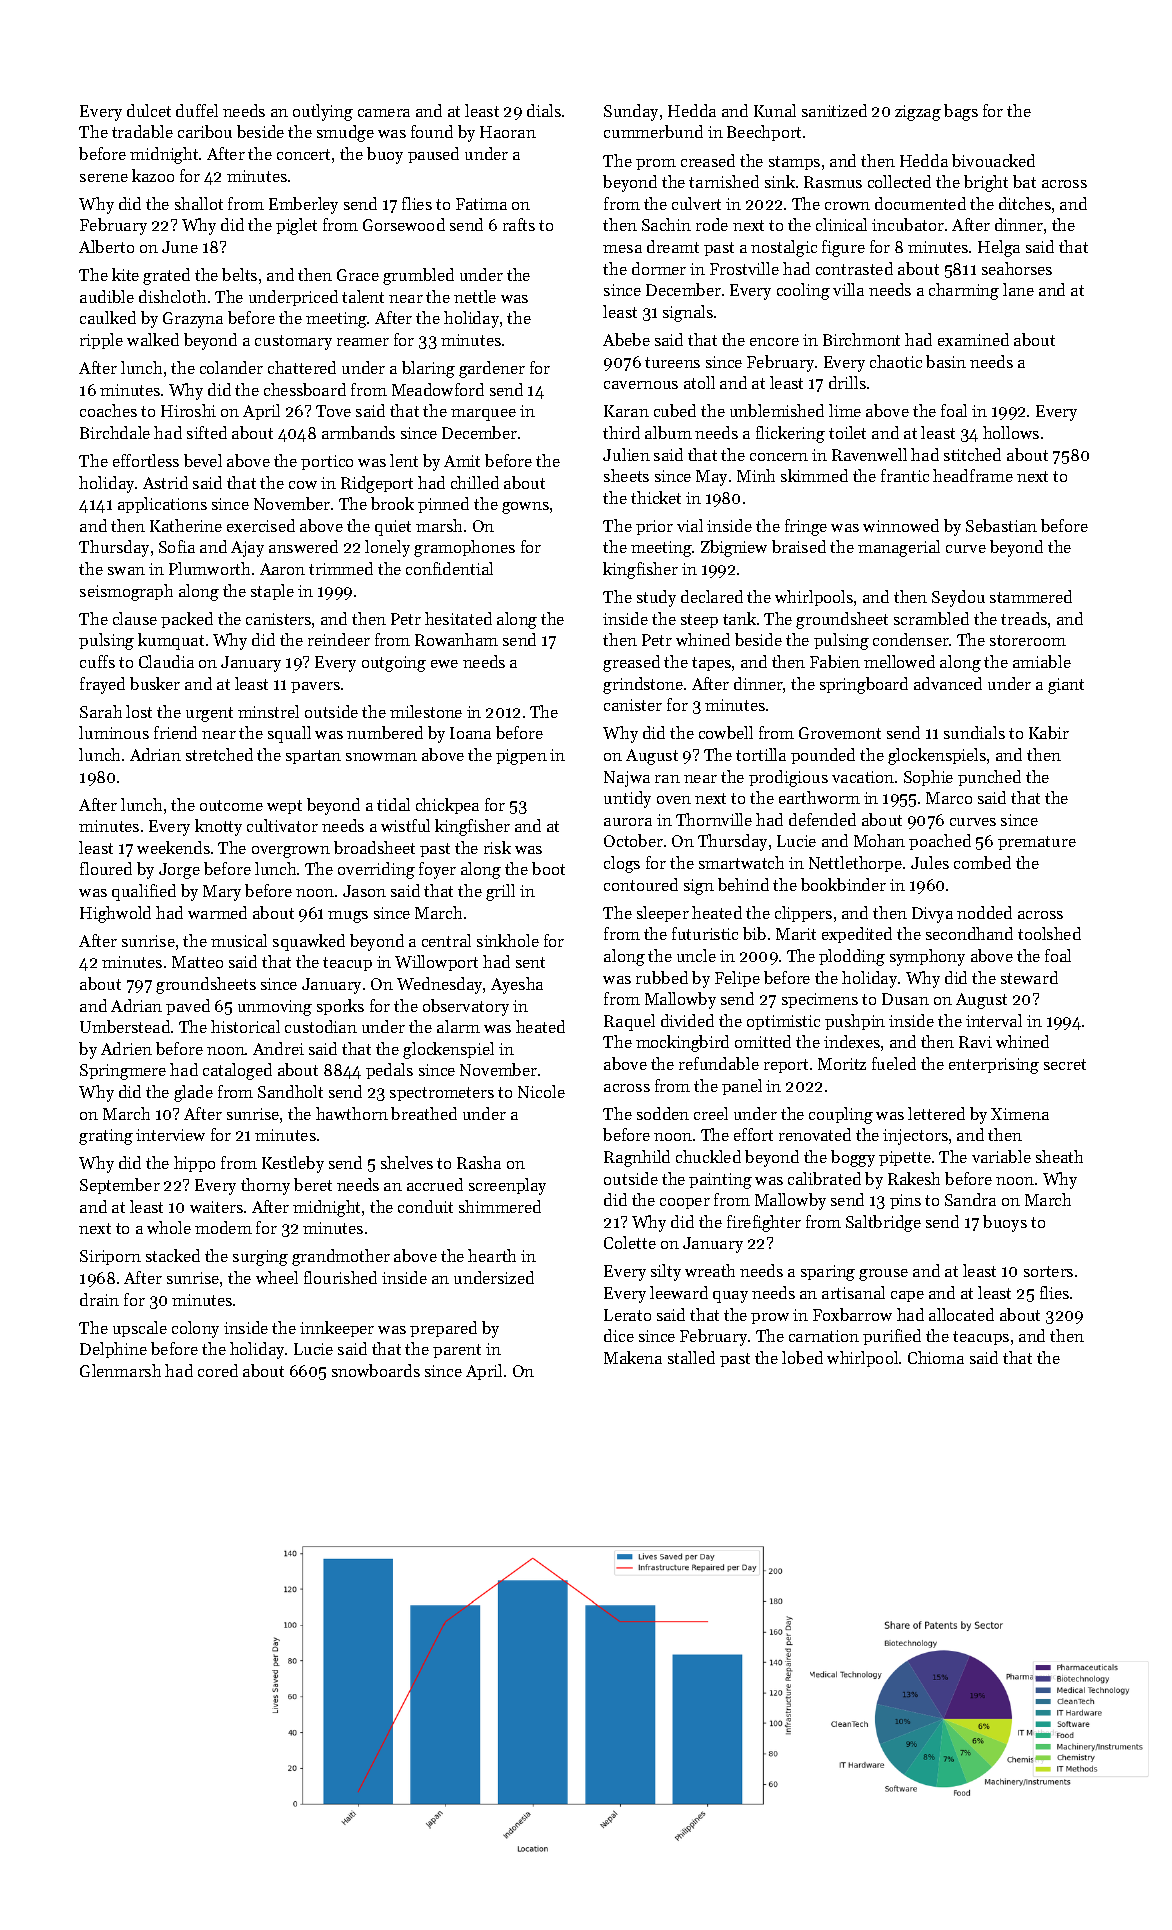  What do you see at coordinates (481, 204) in the document?
I see `Fatima` at bounding box center [481, 204].
